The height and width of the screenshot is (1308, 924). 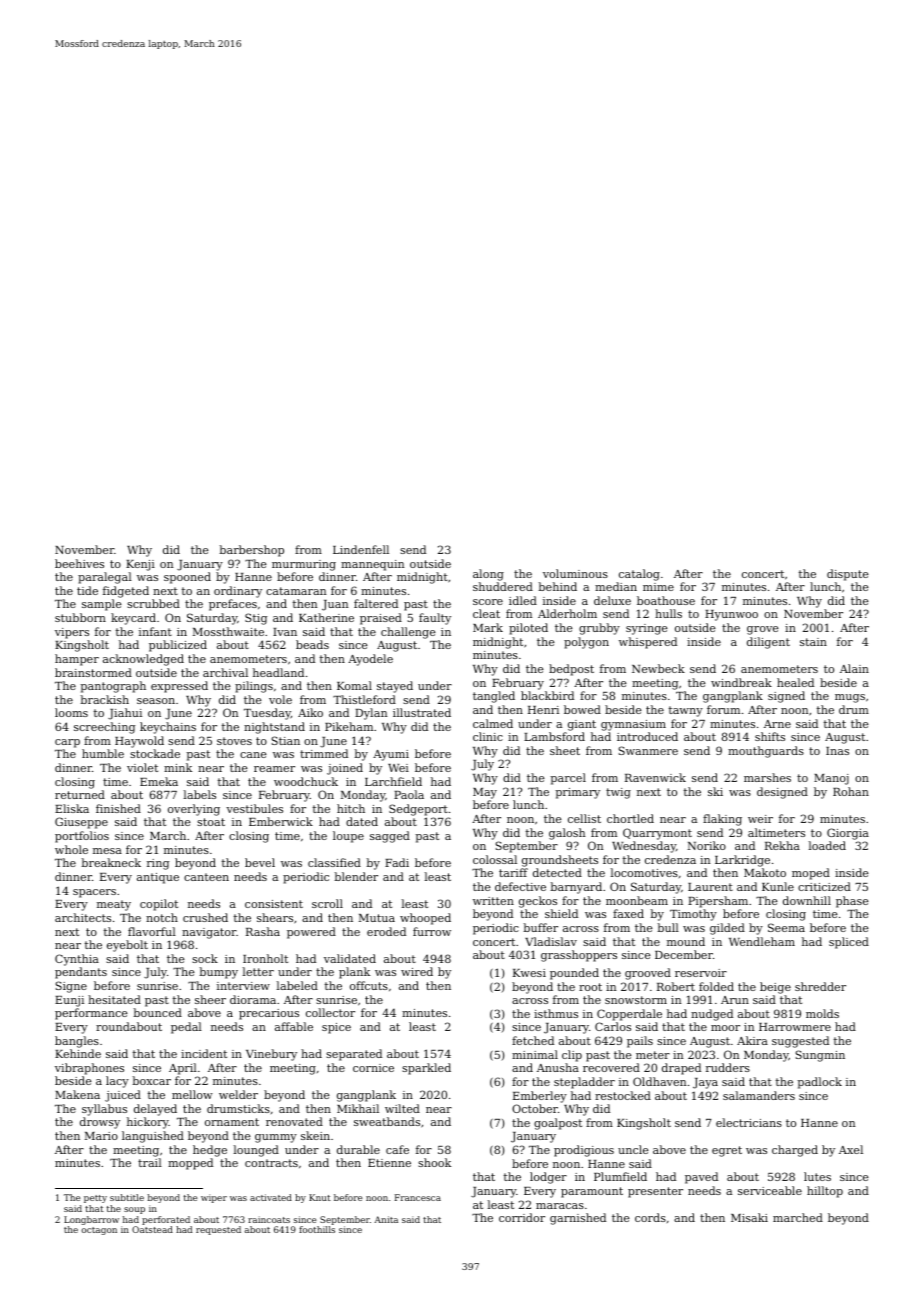 What do you see at coordinates (87, 590) in the screenshot?
I see `tide` at bounding box center [87, 590].
